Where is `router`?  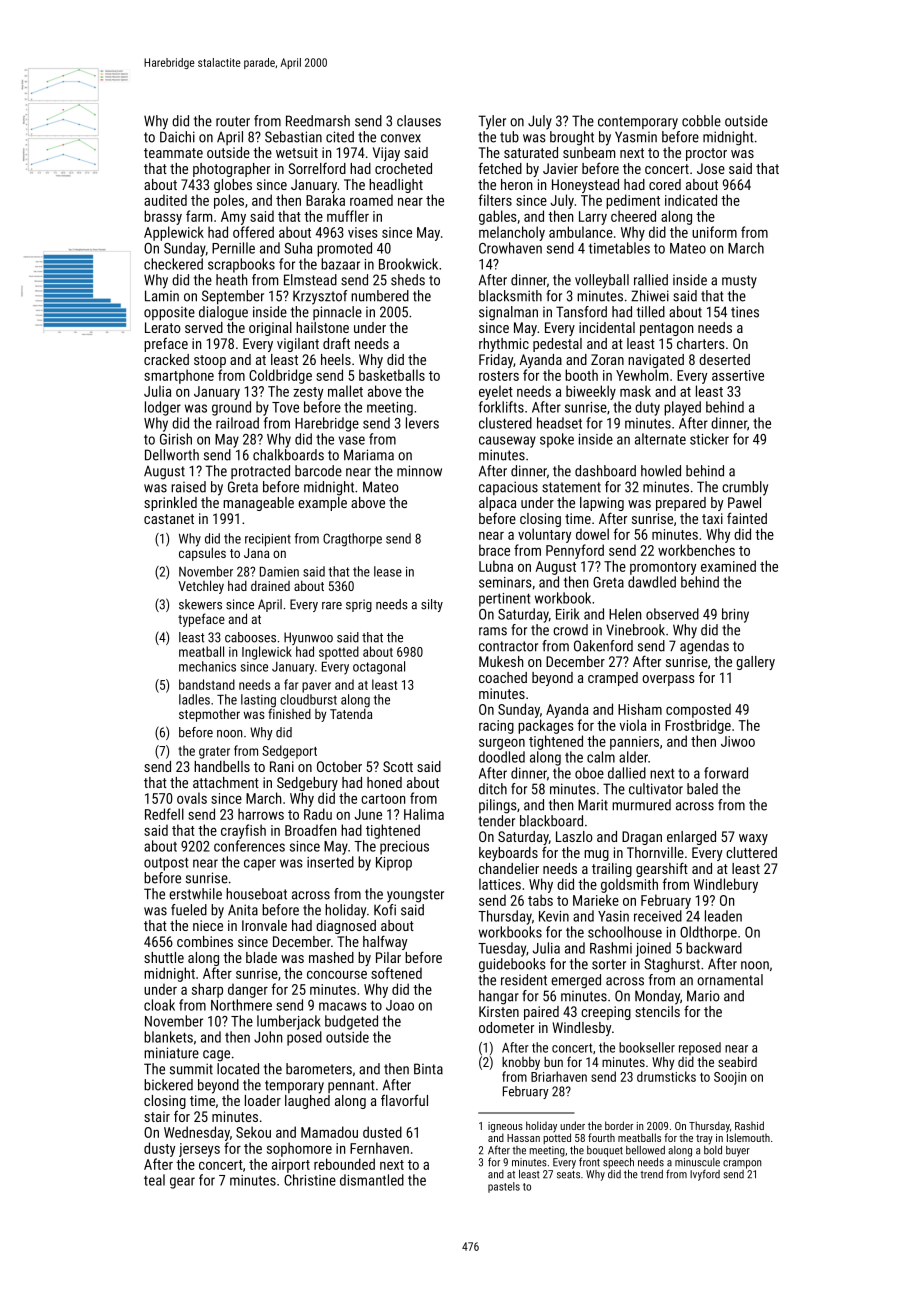
router is located at coordinates (233, 121).
